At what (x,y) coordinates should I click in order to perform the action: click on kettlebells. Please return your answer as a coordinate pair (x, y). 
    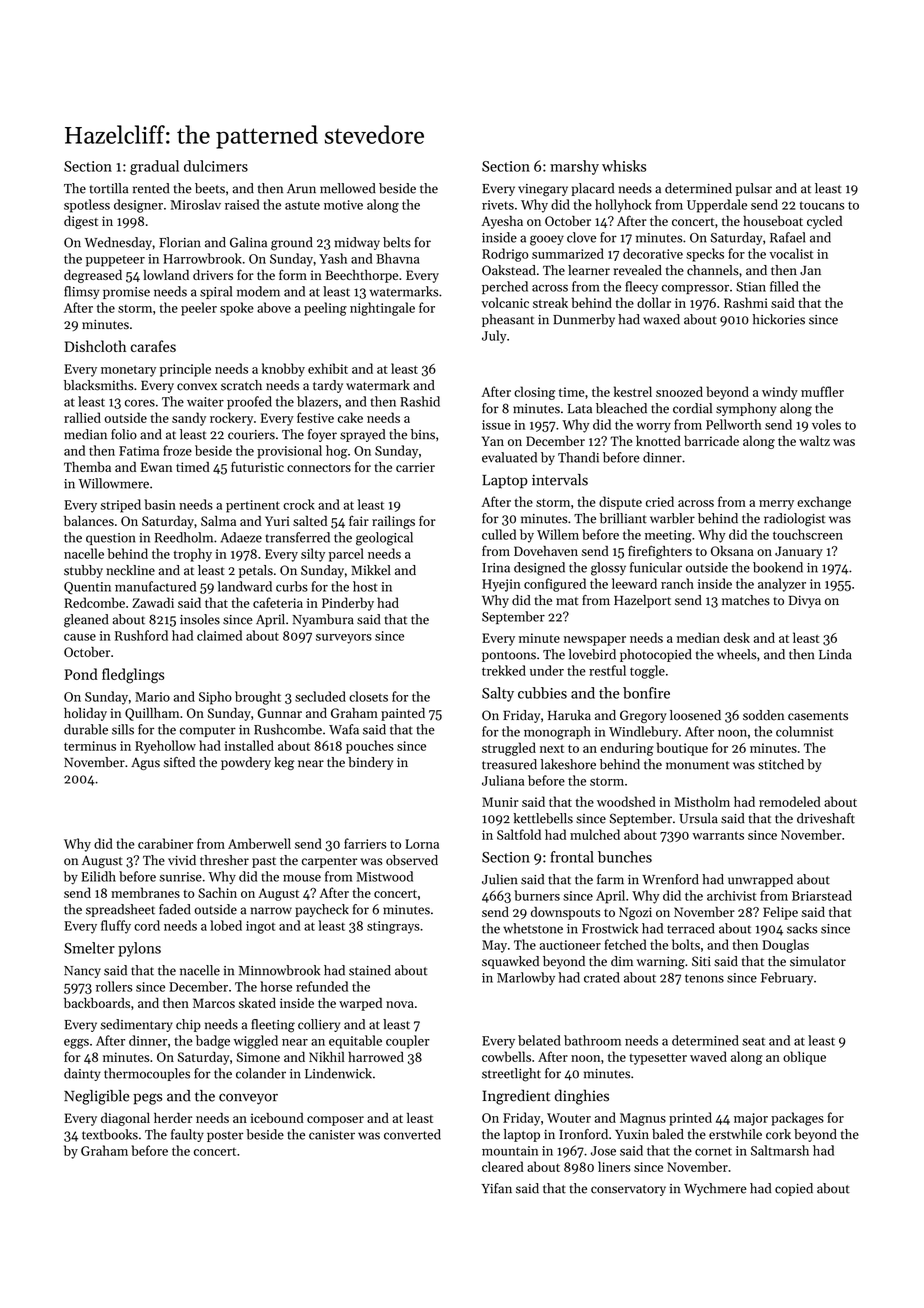
    Looking at the image, I should click on (543, 818).
